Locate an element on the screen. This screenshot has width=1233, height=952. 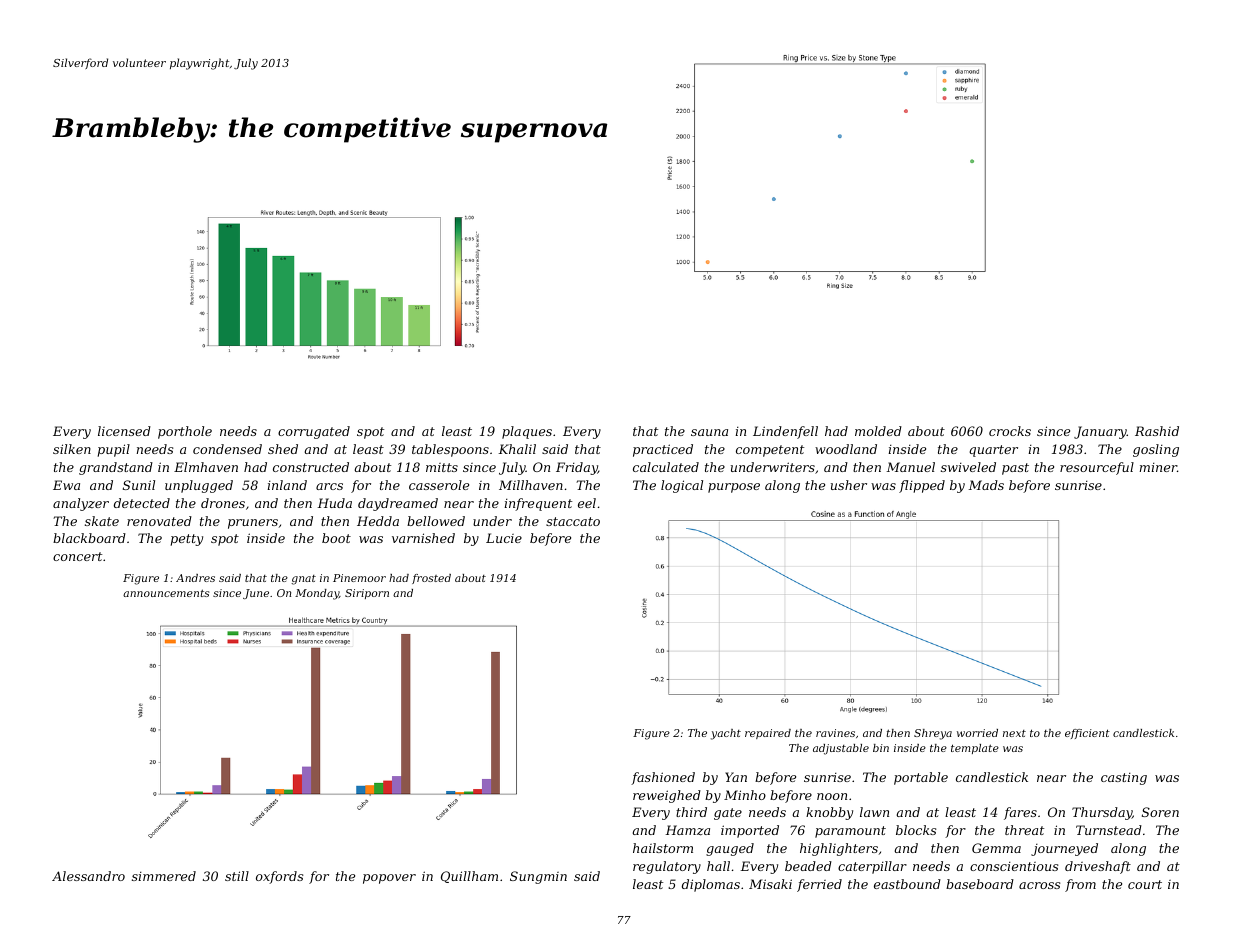
announcements is located at coordinates (166, 593).
